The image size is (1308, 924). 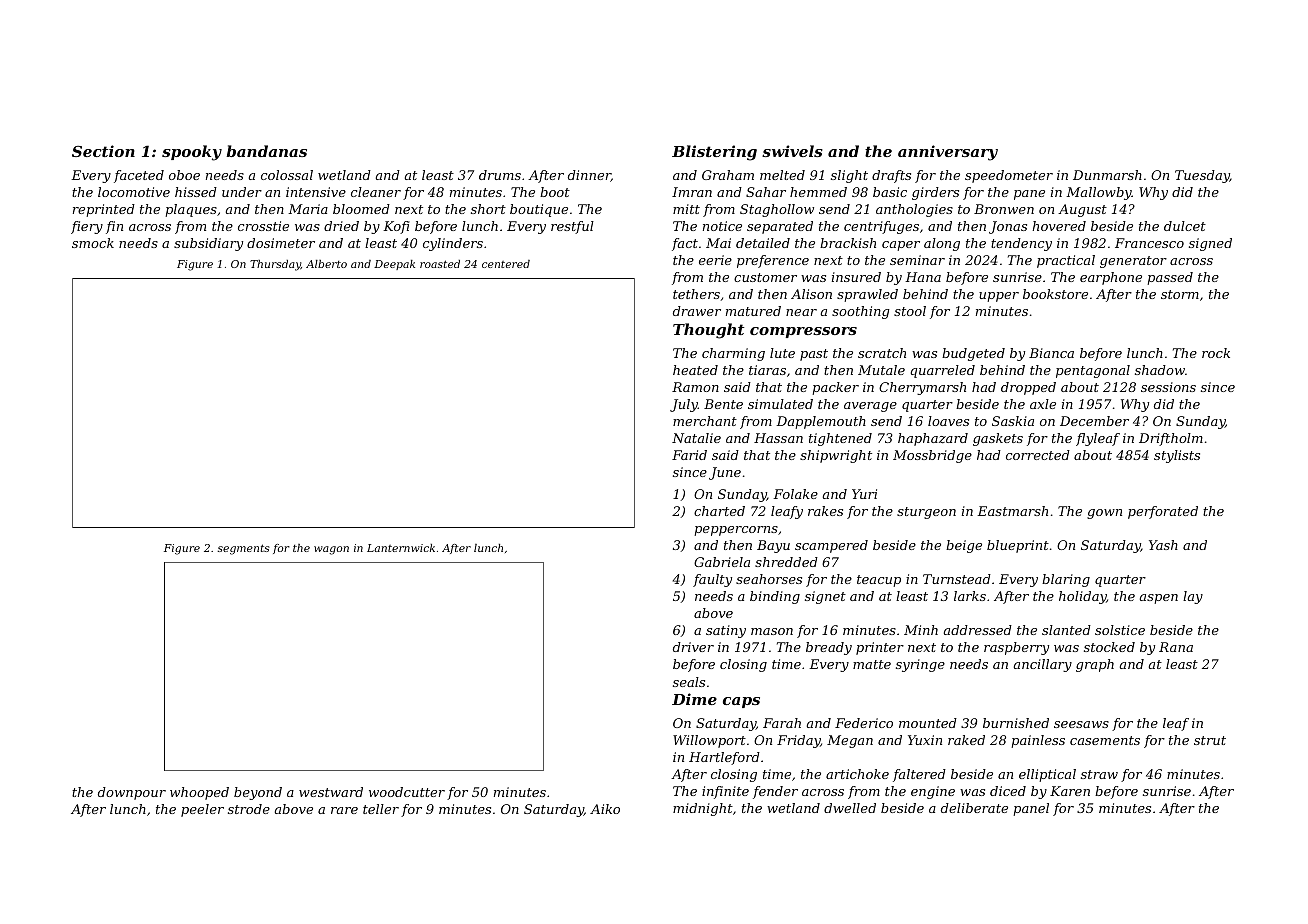 What do you see at coordinates (1180, 294) in the document?
I see `storm` at bounding box center [1180, 294].
